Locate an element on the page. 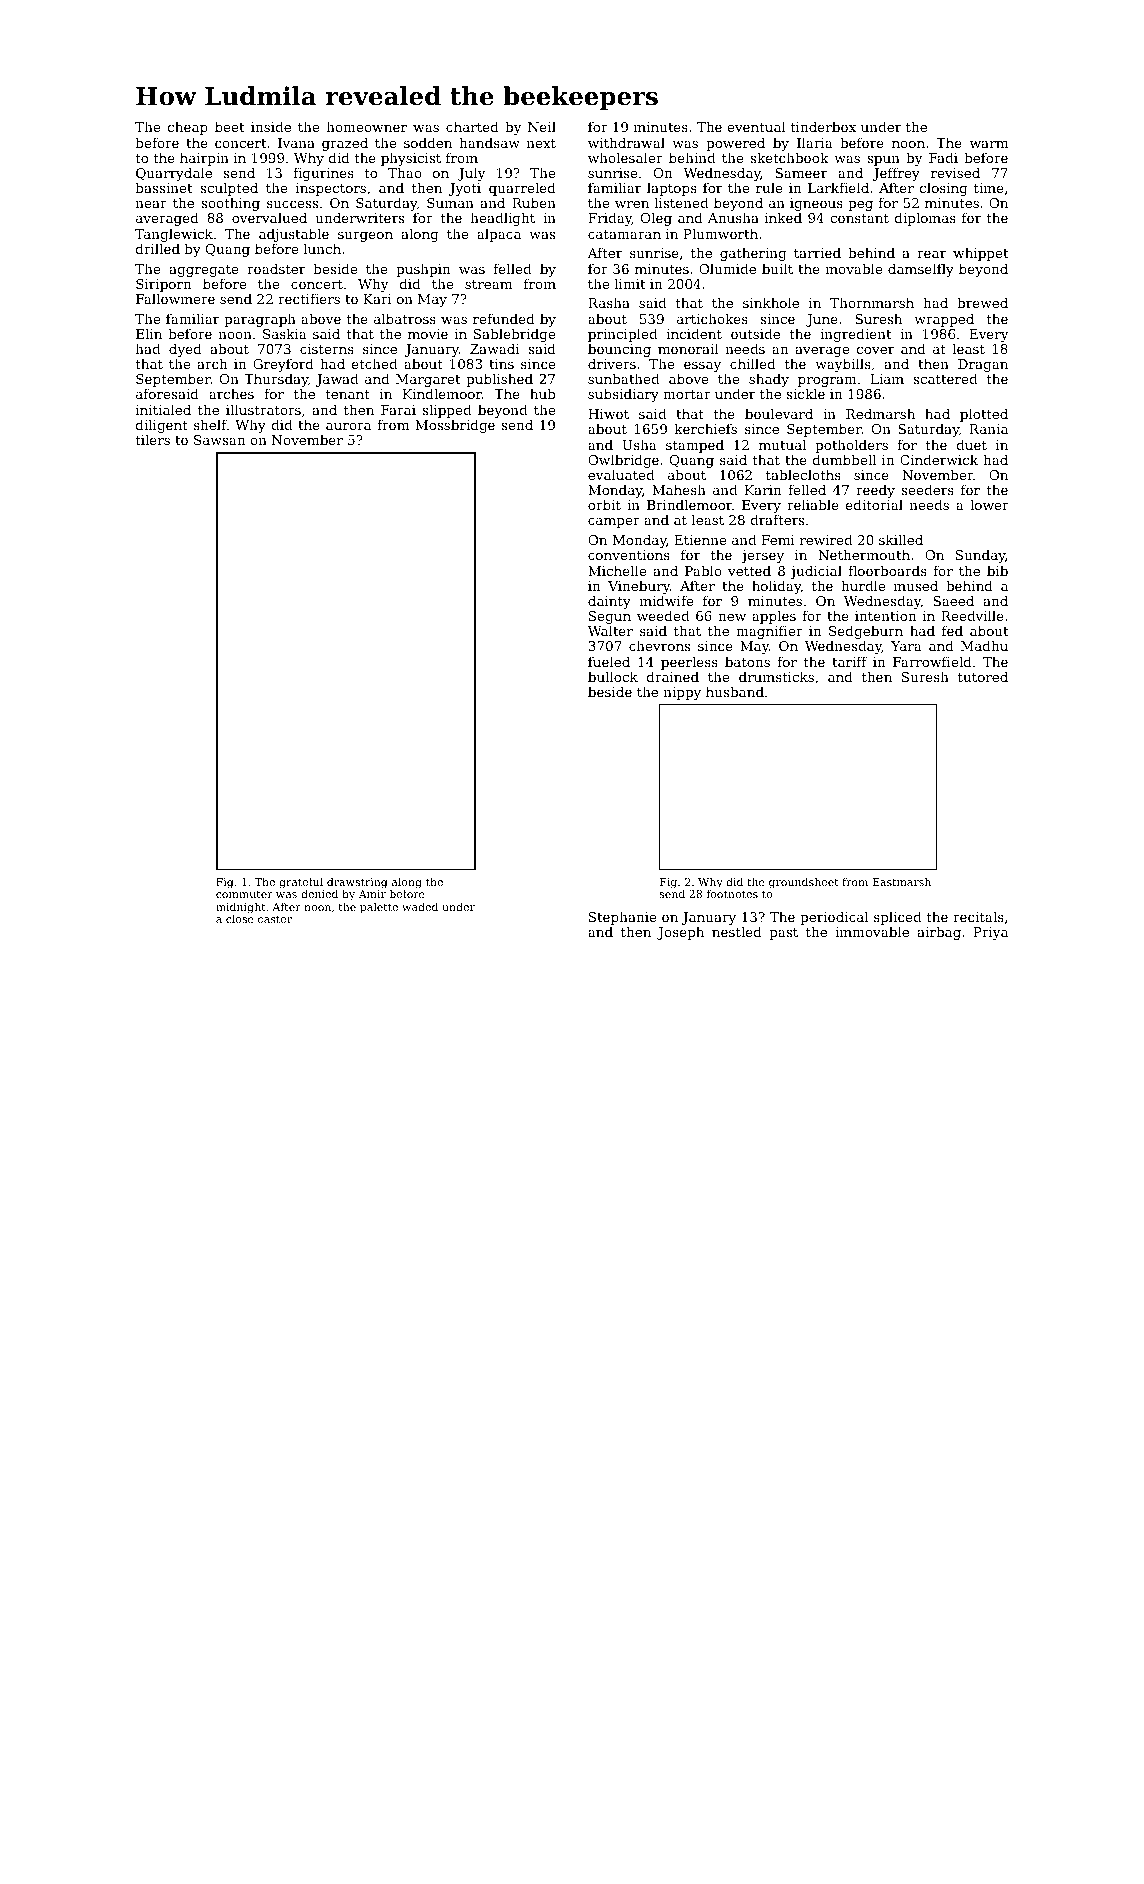 This image has height=1884, width=1144. brewed is located at coordinates (982, 302).
